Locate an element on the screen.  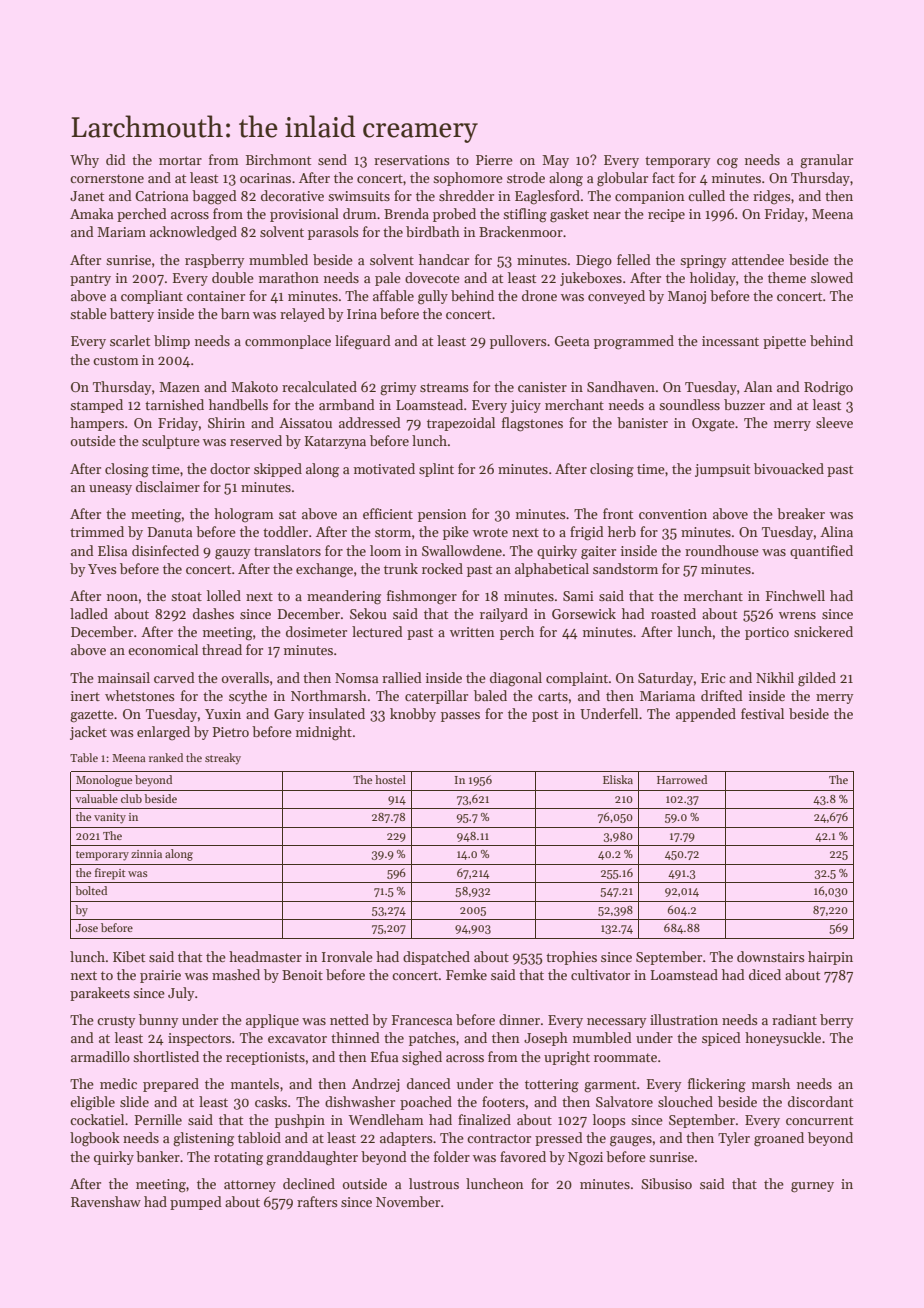
quantified is located at coordinates (821, 552).
